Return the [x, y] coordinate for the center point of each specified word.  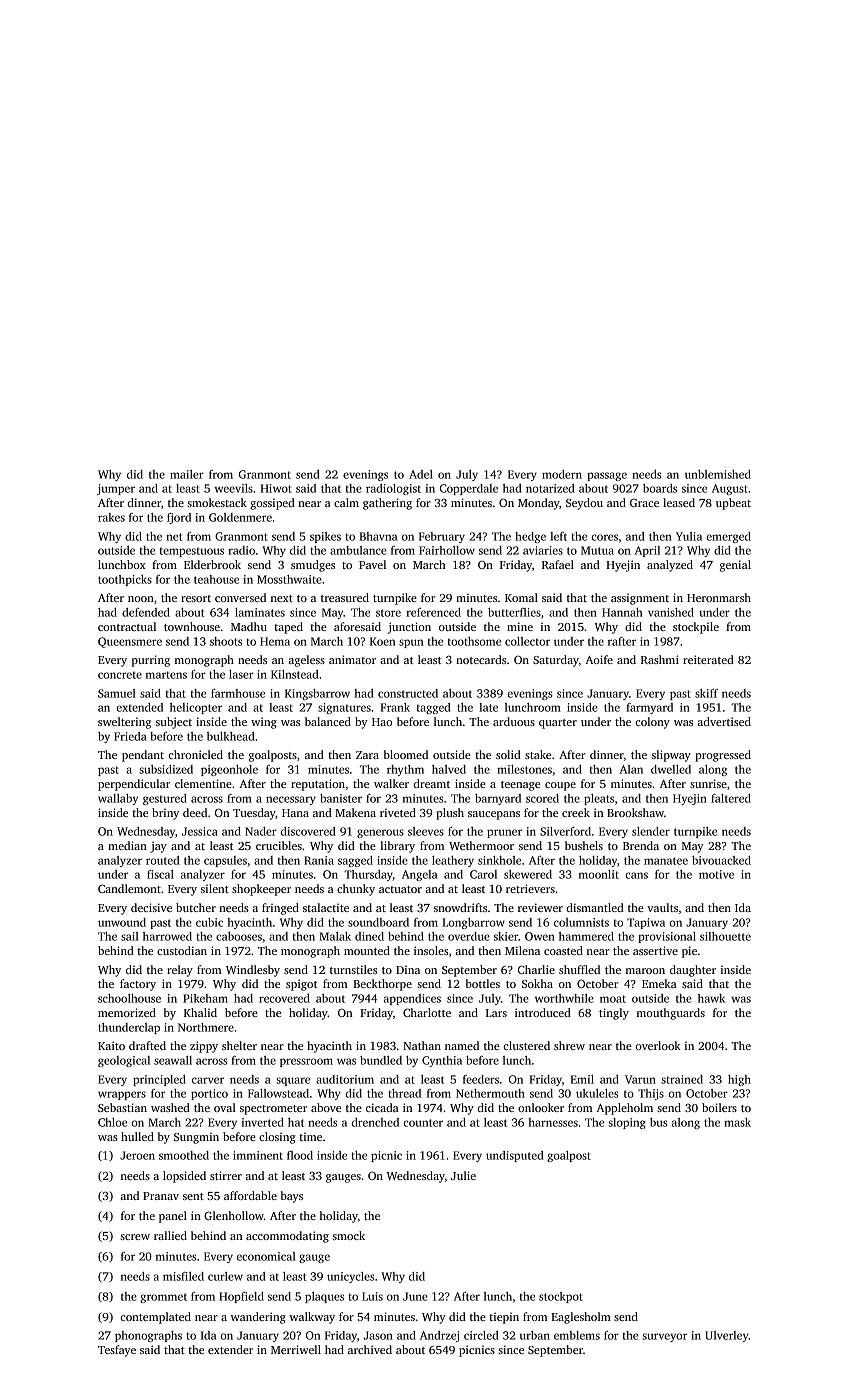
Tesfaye [117, 1351]
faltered [731, 798]
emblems [577, 1335]
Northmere [206, 1027]
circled [481, 1335]
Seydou [584, 504]
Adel [421, 474]
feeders [481, 1079]
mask [737, 1122]
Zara [367, 755]
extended [139, 707]
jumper [116, 489]
